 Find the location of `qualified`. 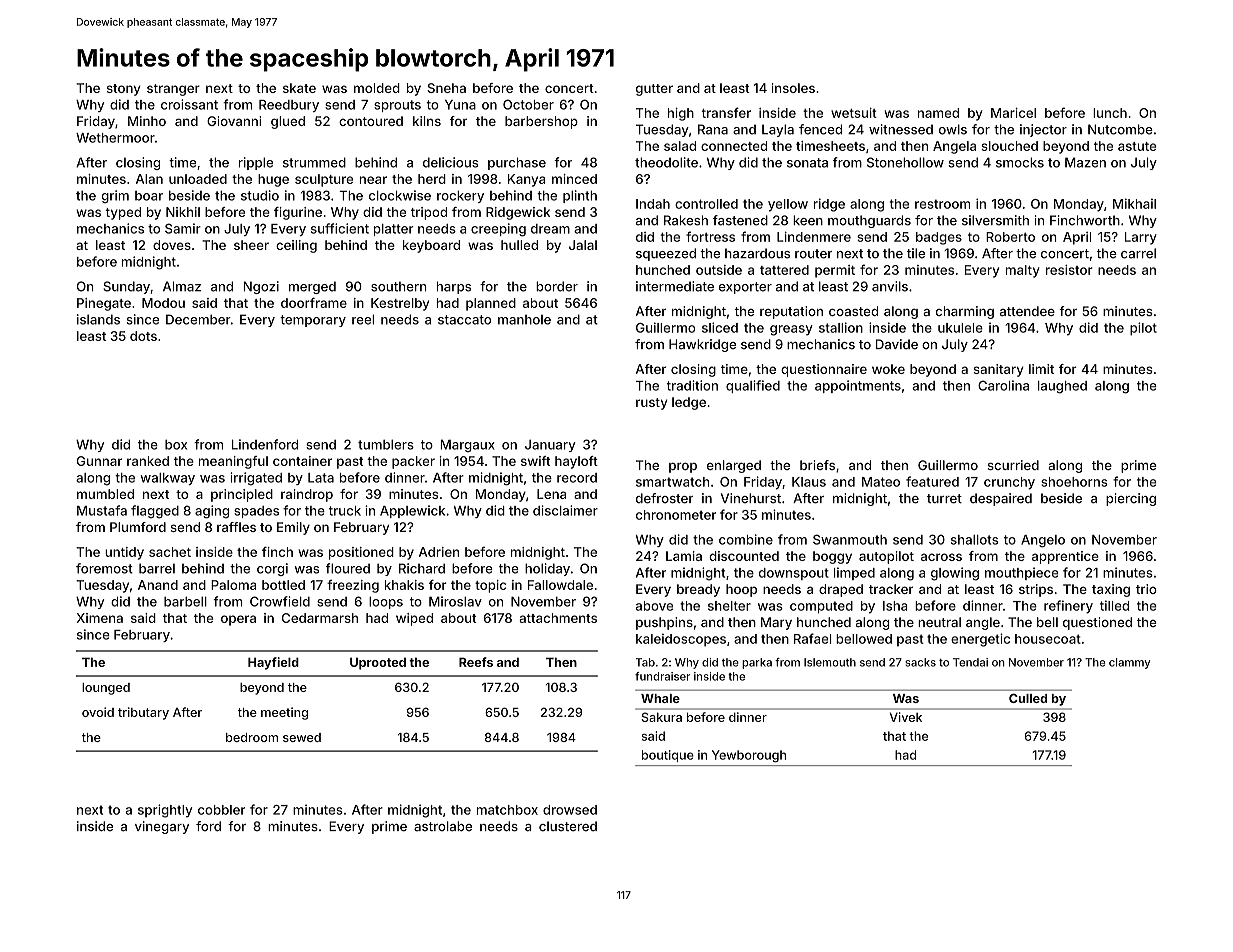

qualified is located at coordinates (753, 386).
